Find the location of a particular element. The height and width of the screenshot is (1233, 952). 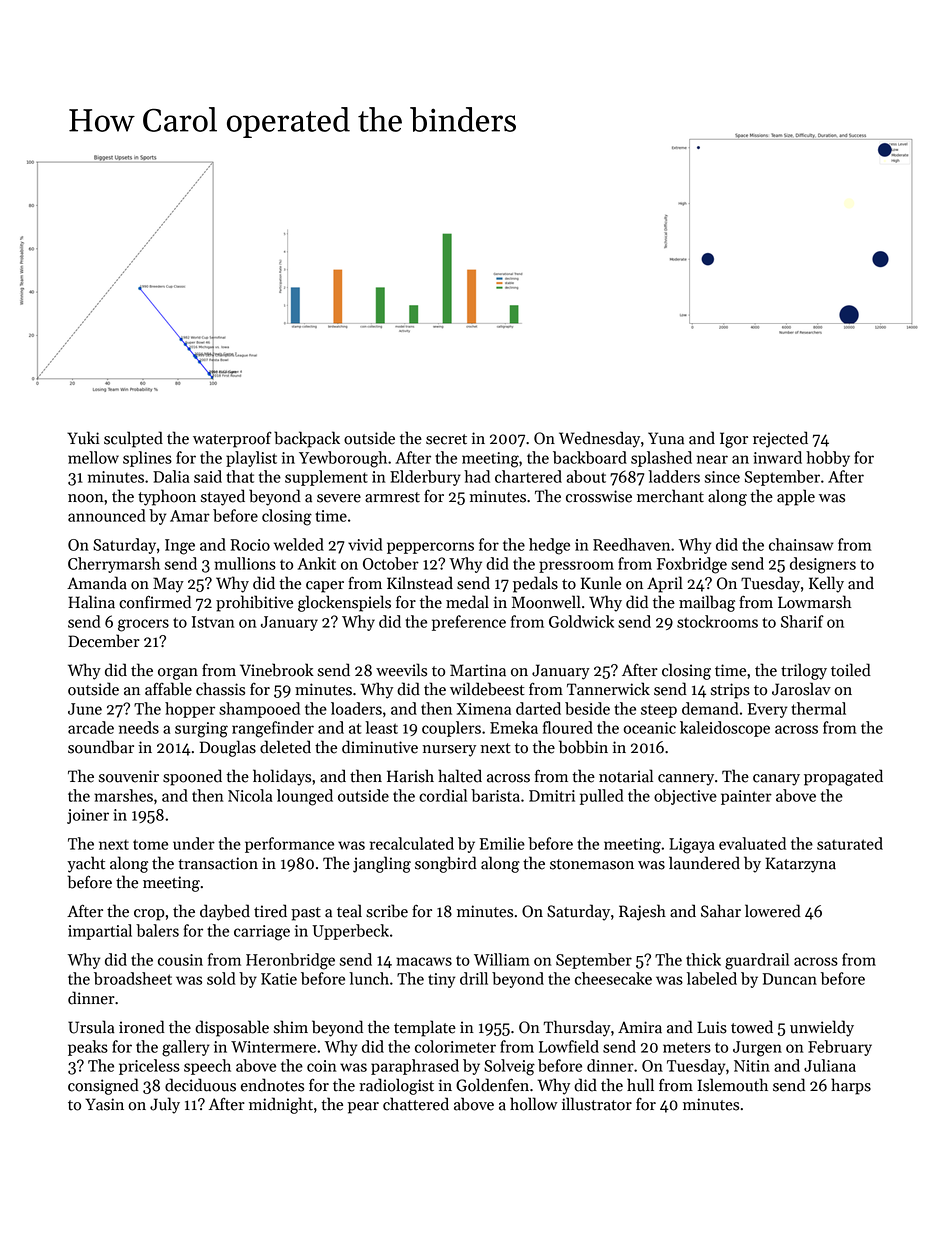

Wintermere is located at coordinates (273, 1047).
